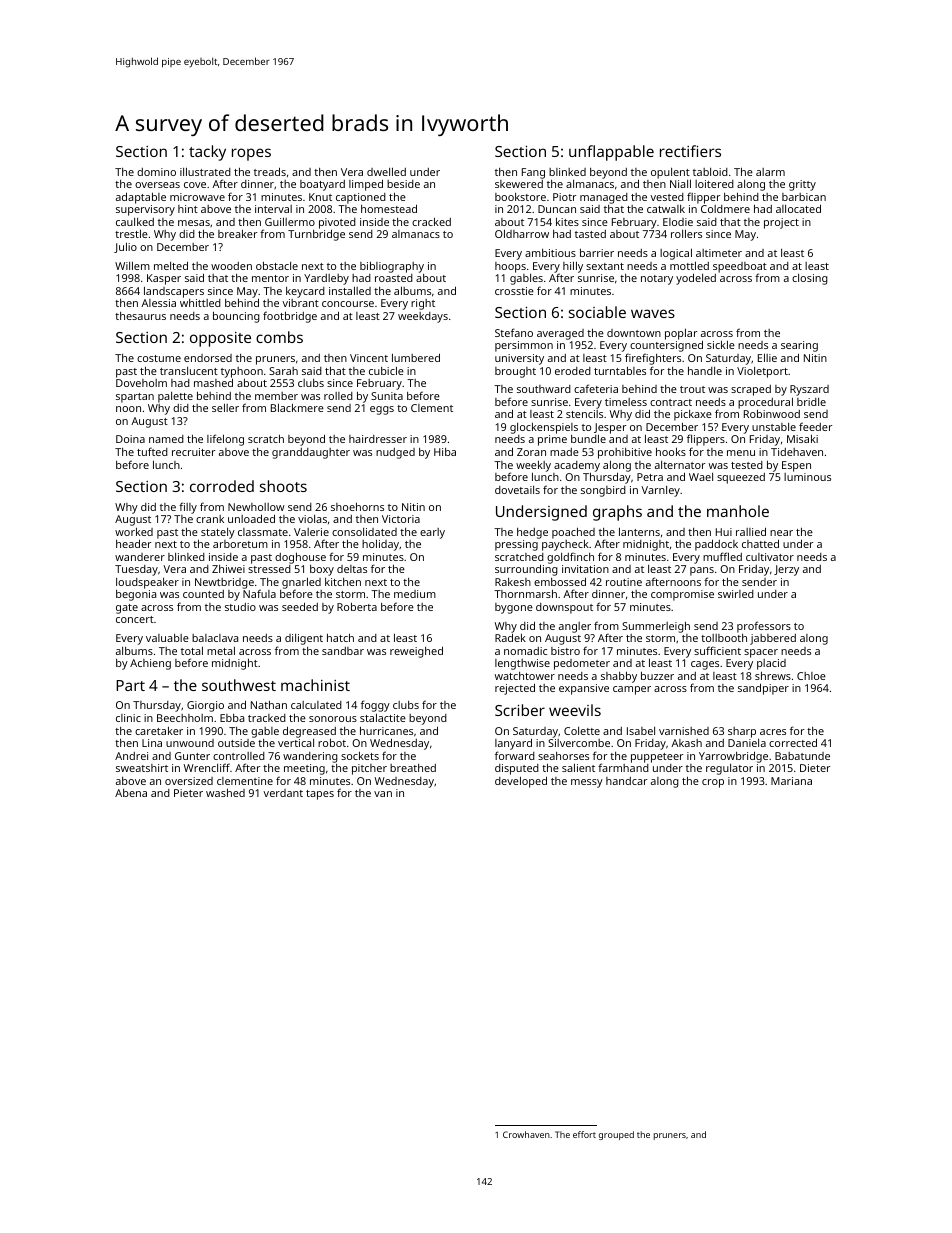 The image size is (952, 1233). What do you see at coordinates (369, 769) in the image?
I see `pitcher` at bounding box center [369, 769].
